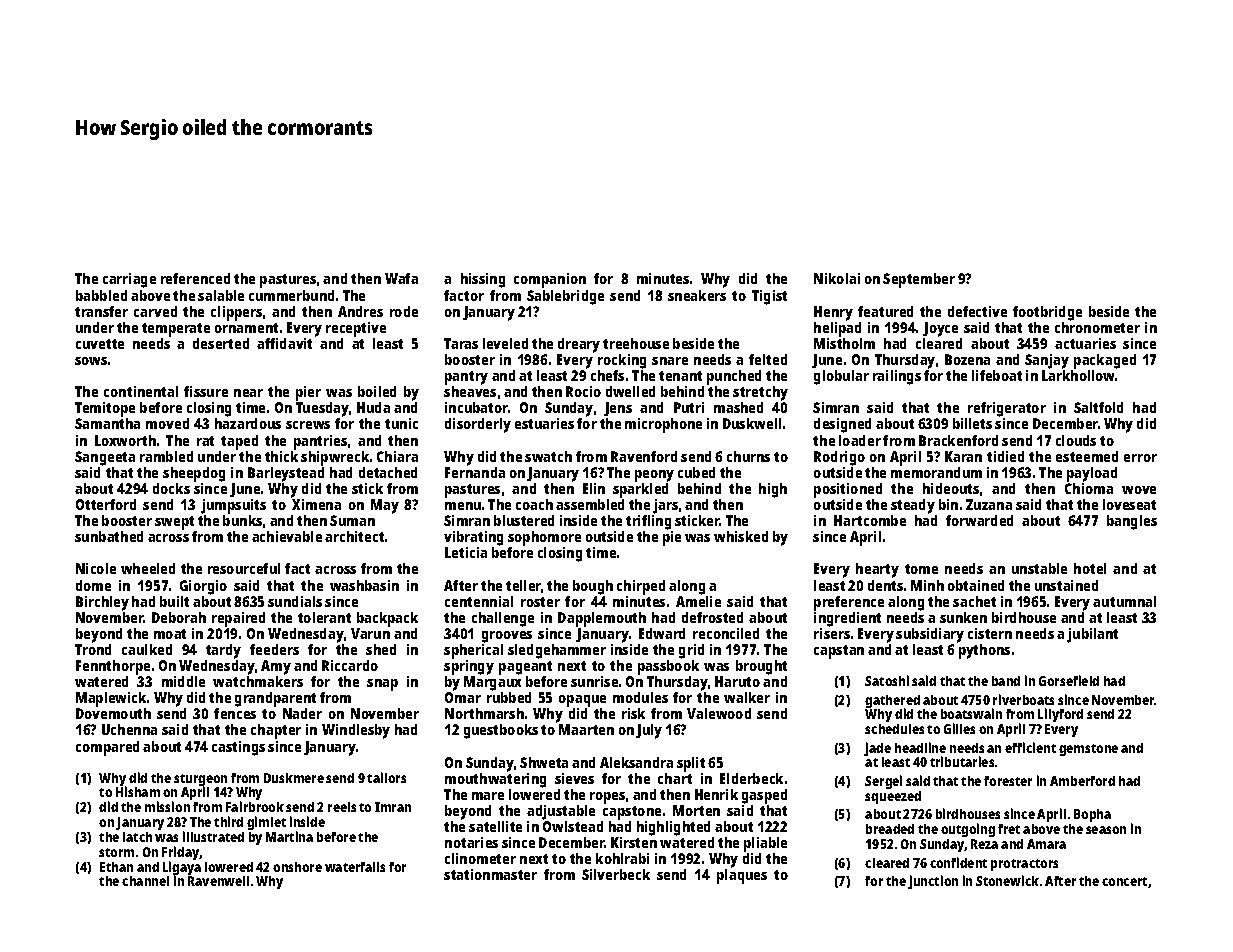 This screenshot has width=1233, height=952. What do you see at coordinates (1106, 830) in the screenshot?
I see `season` at bounding box center [1106, 830].
